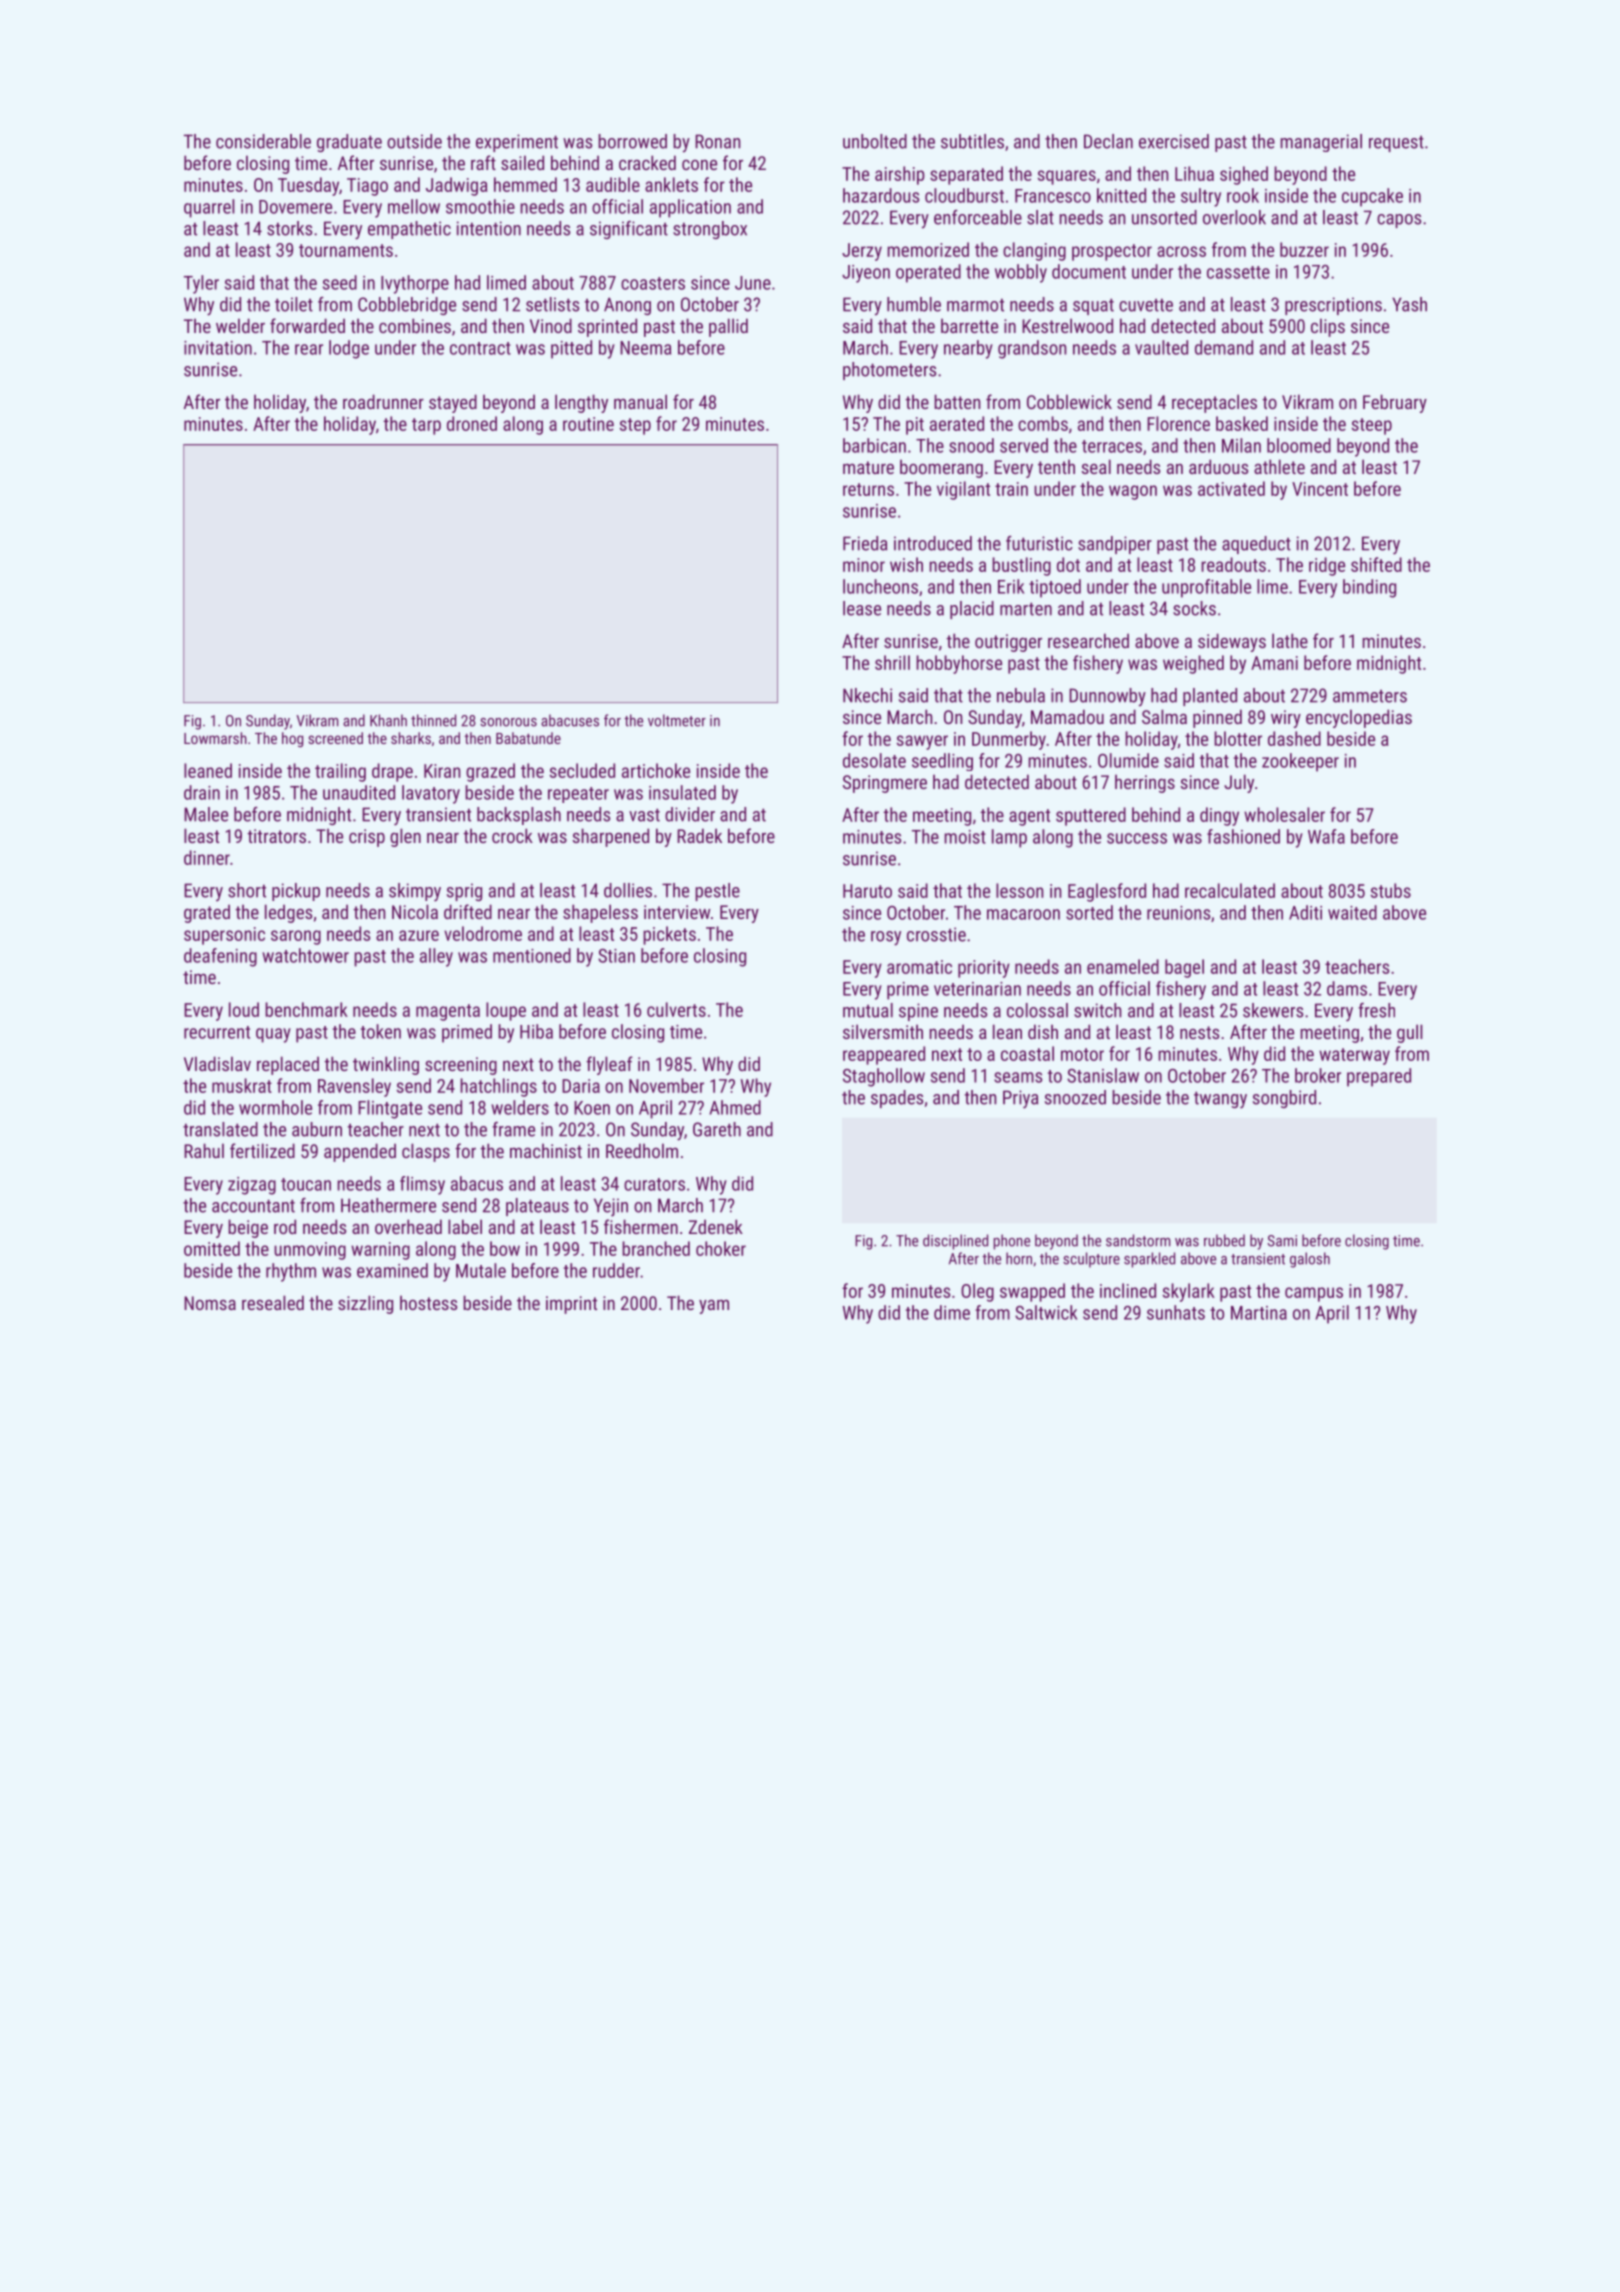  Describe the element at coordinates (1108, 141) in the screenshot. I see `Declan` at that location.
